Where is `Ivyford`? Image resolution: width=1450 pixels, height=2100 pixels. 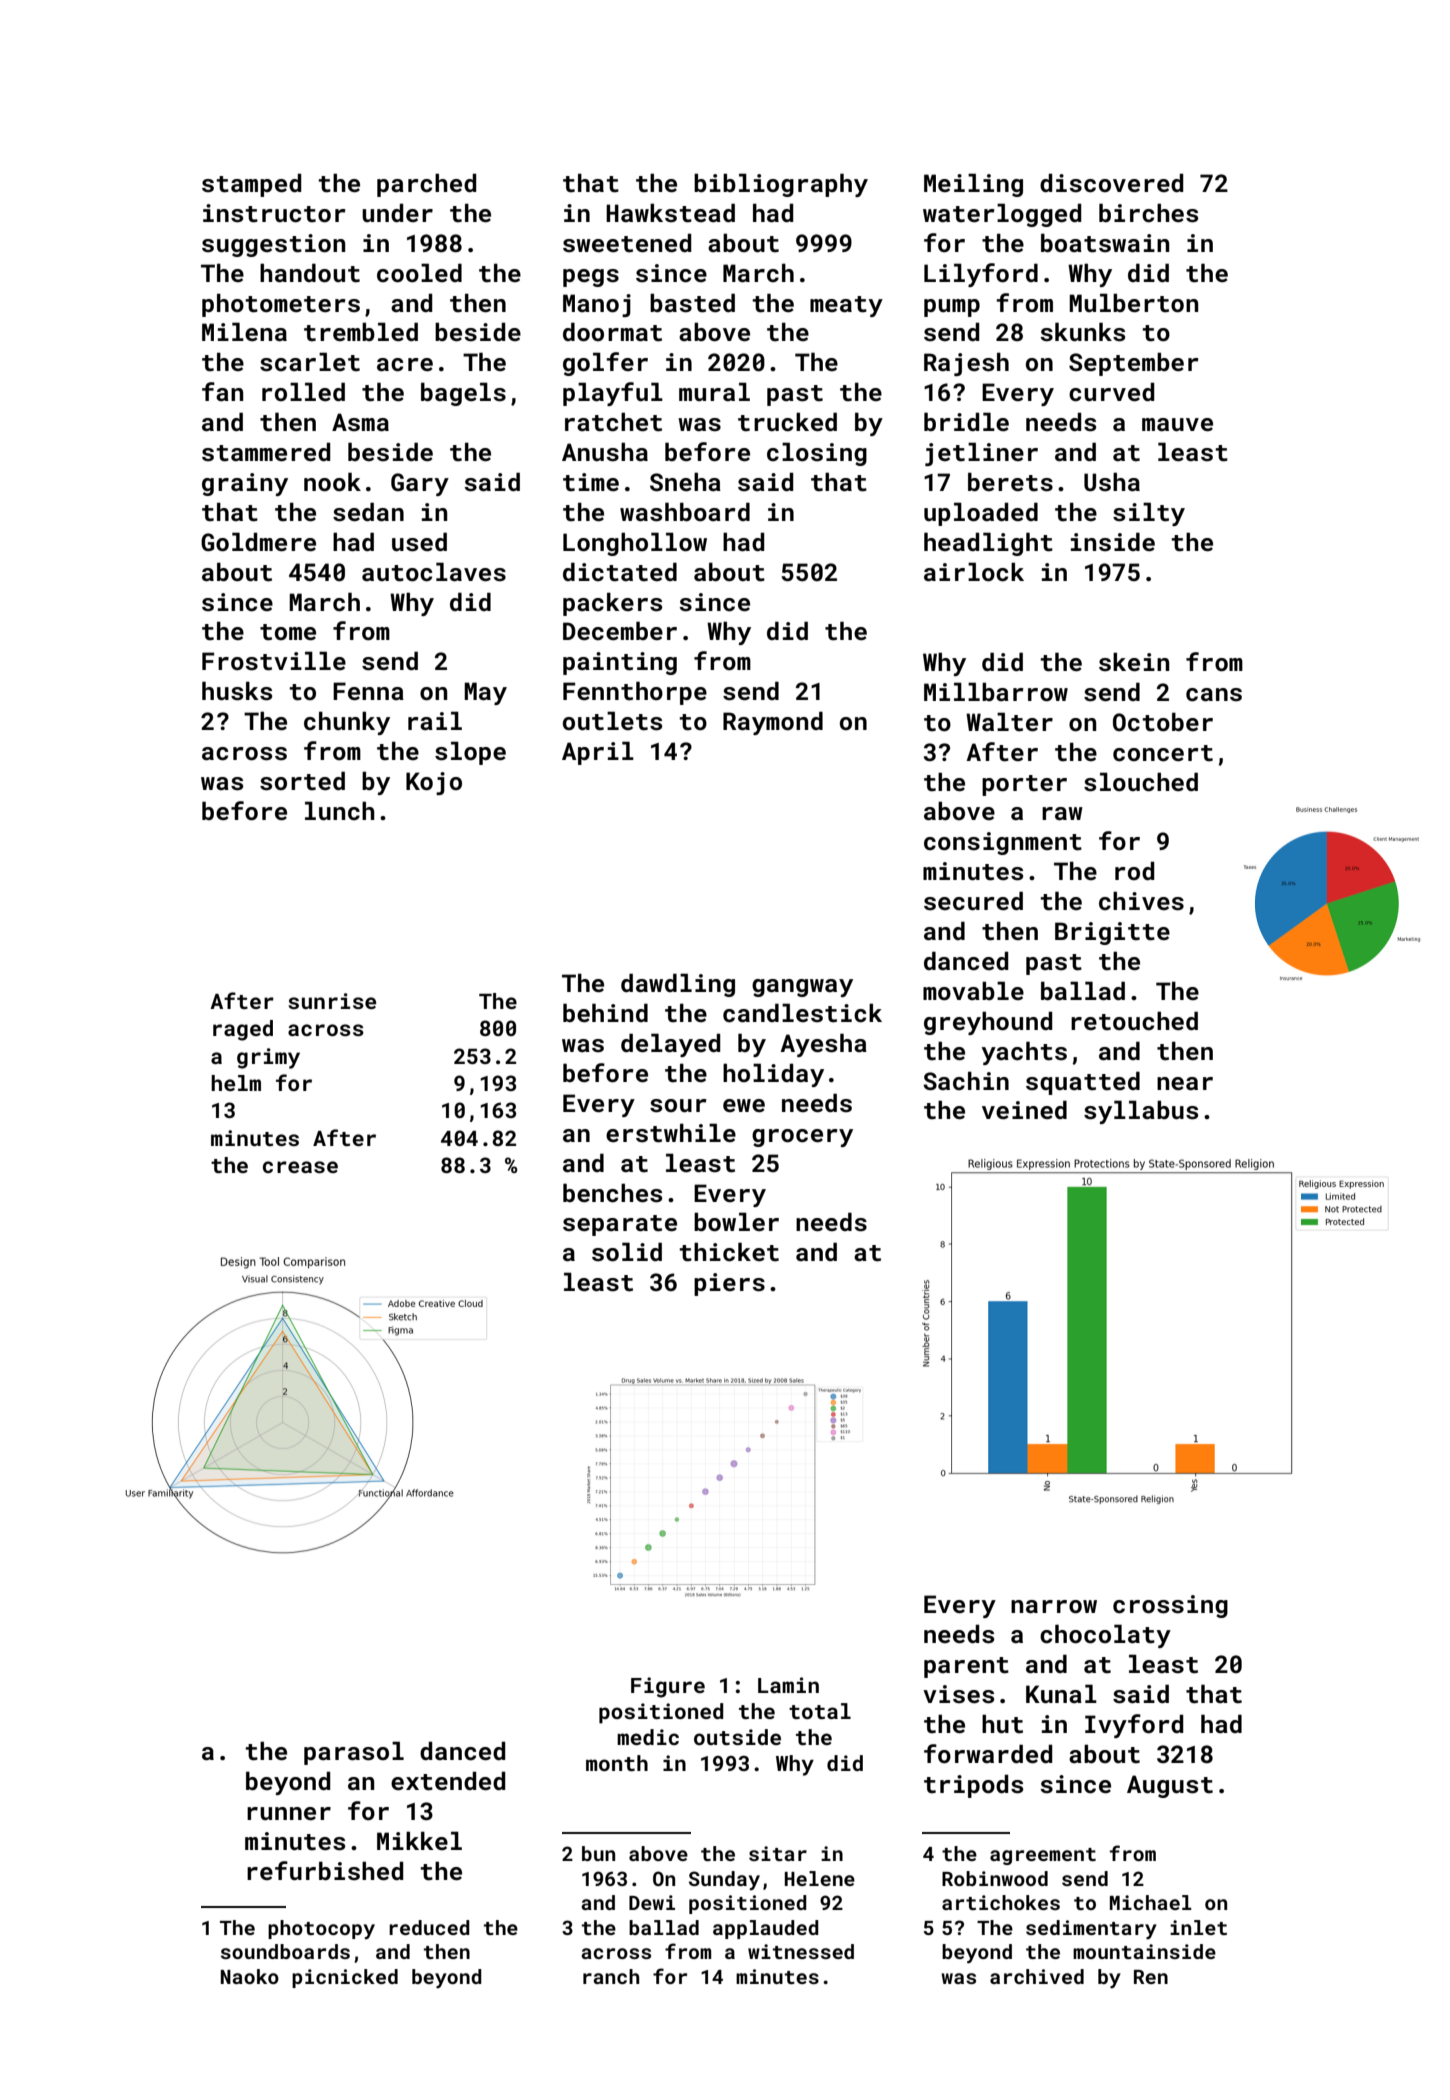
Ivyford is located at coordinates (1134, 1726).
